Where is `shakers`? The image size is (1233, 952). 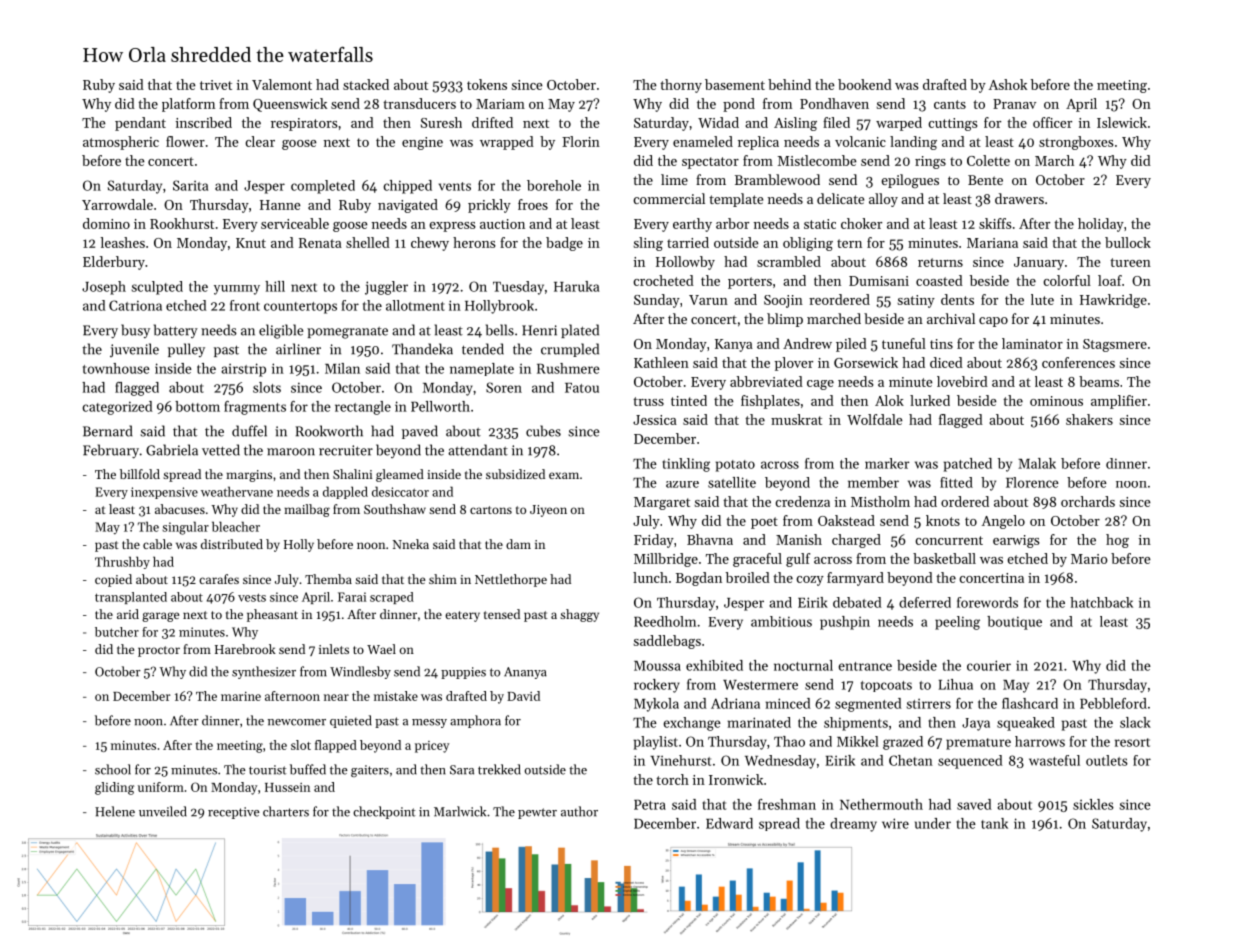
shakers is located at coordinates (1089, 419).
